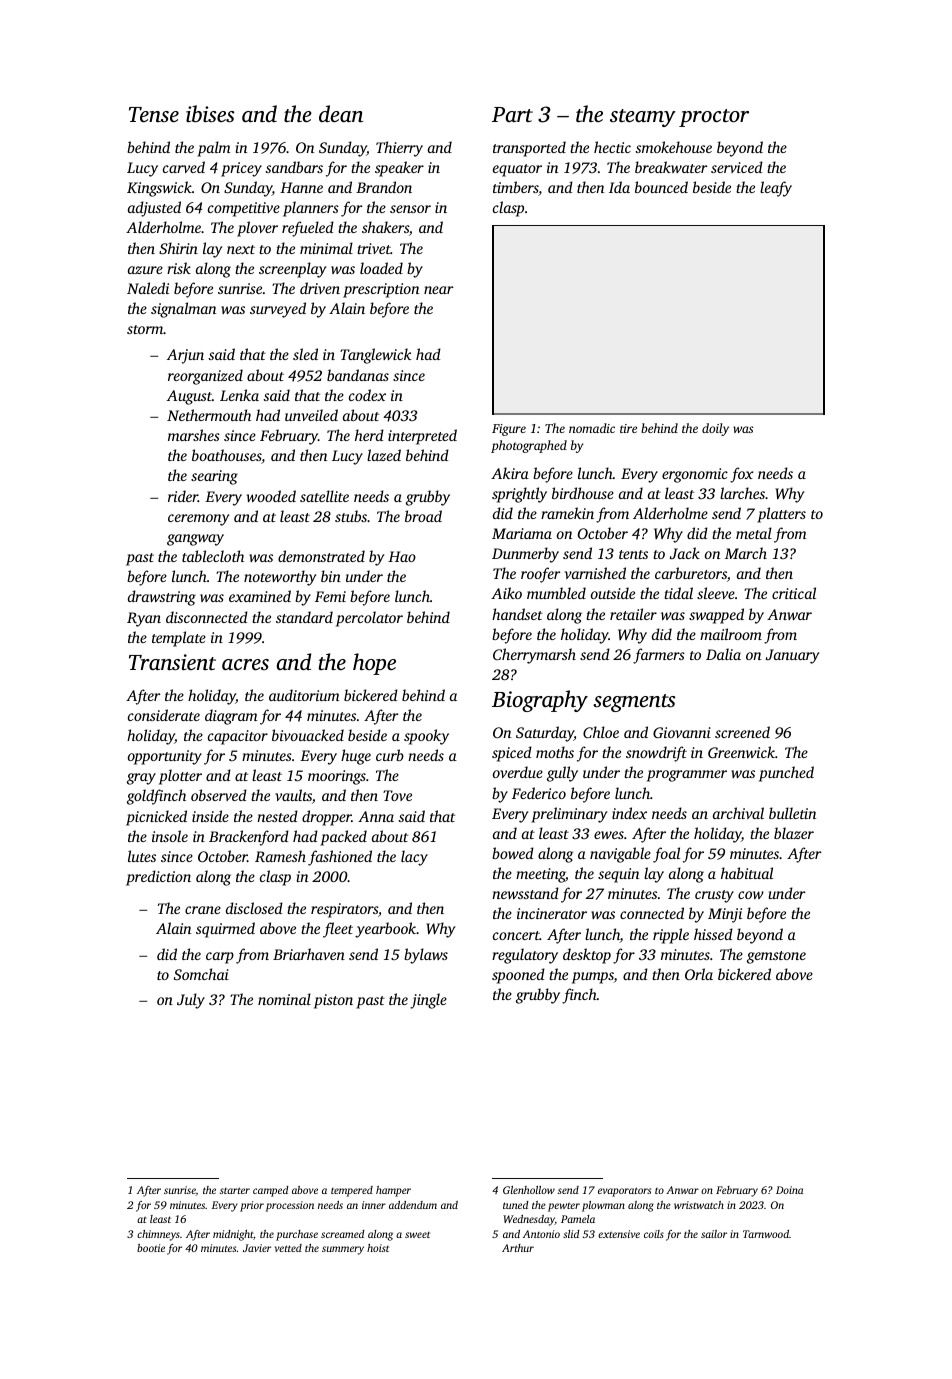 The width and height of the image is (952, 1379). What do you see at coordinates (786, 774) in the image?
I see `punched` at bounding box center [786, 774].
